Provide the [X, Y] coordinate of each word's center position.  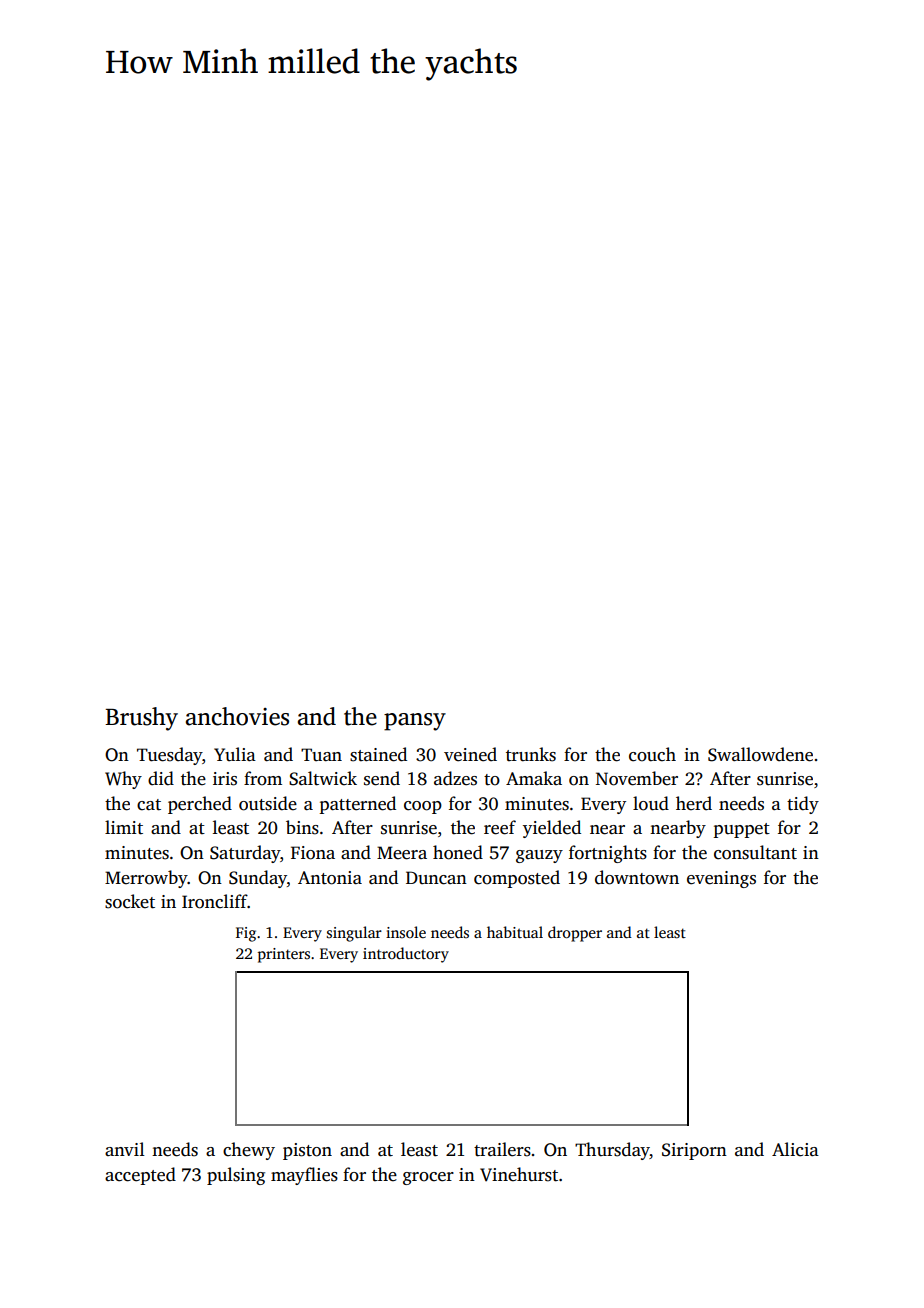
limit [124, 827]
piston [307, 1151]
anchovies [237, 716]
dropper [575, 934]
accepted [140, 1176]
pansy [415, 722]
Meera [402, 853]
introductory [406, 955]
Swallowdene [760, 754]
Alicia [795, 1149]
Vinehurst [519, 1174]
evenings [721, 879]
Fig [246, 934]
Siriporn [694, 1151]
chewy [249, 1151]
